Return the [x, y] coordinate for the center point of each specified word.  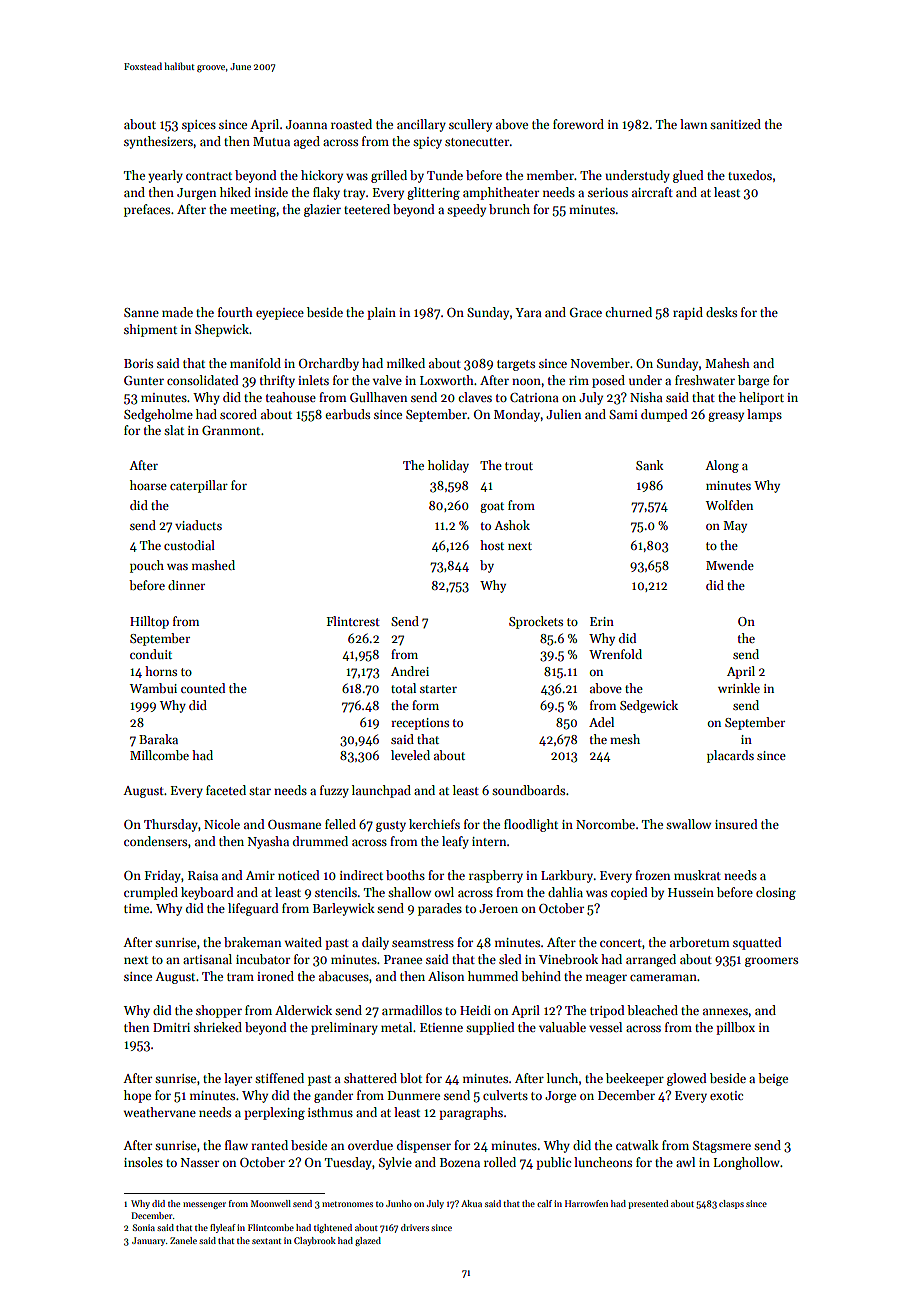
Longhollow [747, 1163]
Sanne [141, 312]
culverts [505, 1095]
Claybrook [315, 1241]
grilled [389, 176]
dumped [664, 415]
